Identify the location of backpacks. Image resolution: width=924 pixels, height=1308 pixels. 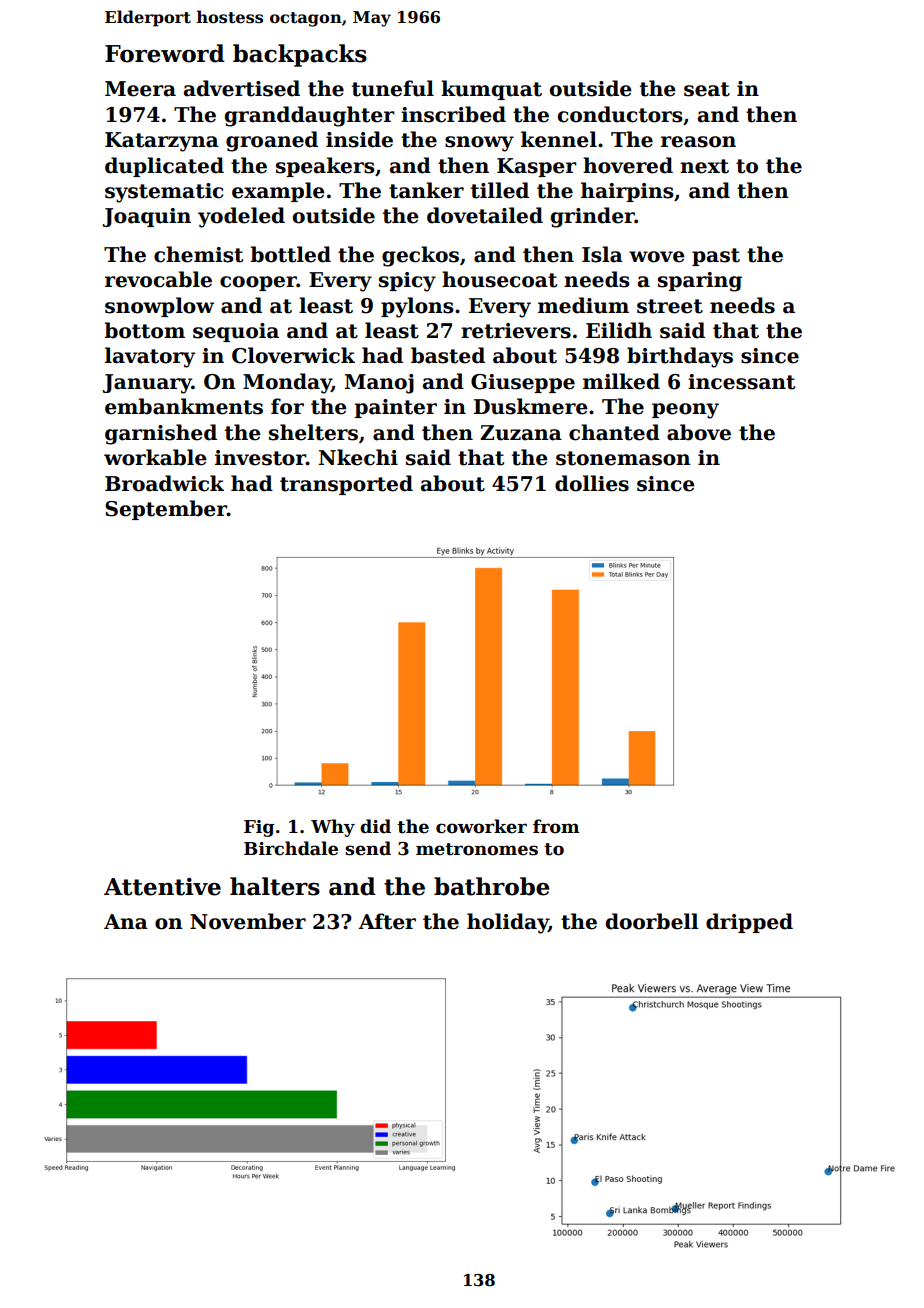
(300, 55).
